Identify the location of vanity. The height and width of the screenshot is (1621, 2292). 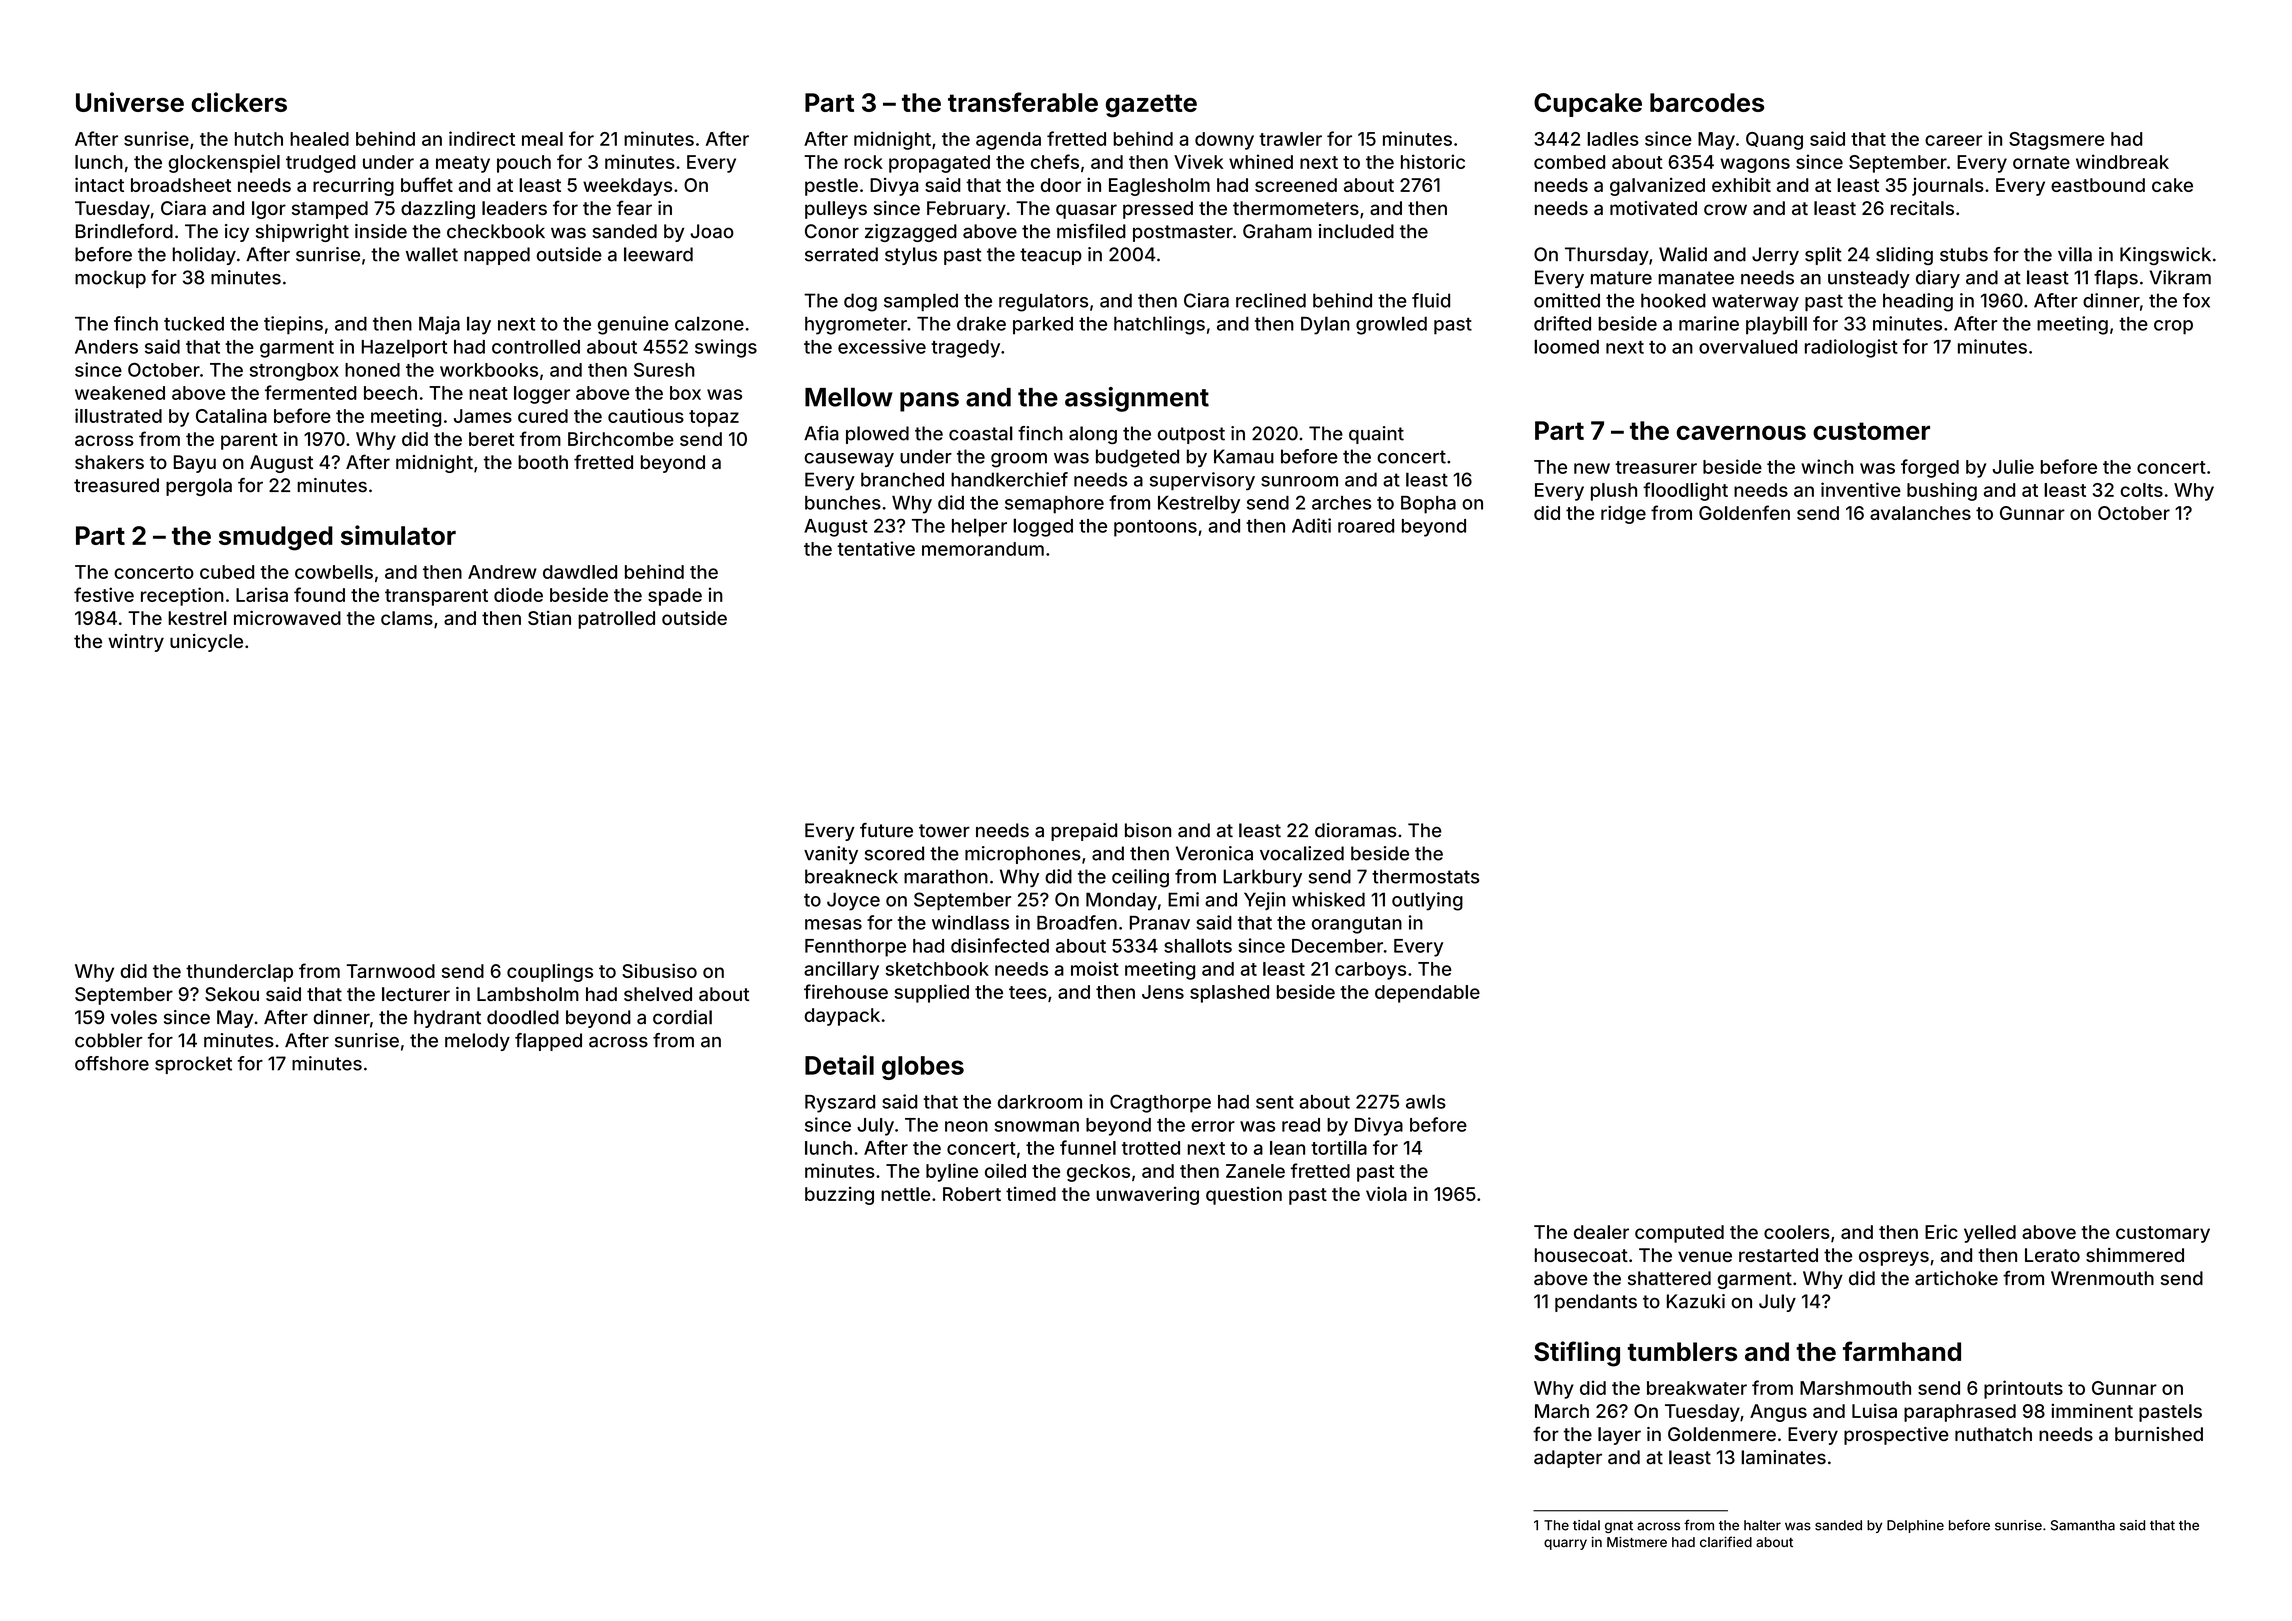
(831, 855).
